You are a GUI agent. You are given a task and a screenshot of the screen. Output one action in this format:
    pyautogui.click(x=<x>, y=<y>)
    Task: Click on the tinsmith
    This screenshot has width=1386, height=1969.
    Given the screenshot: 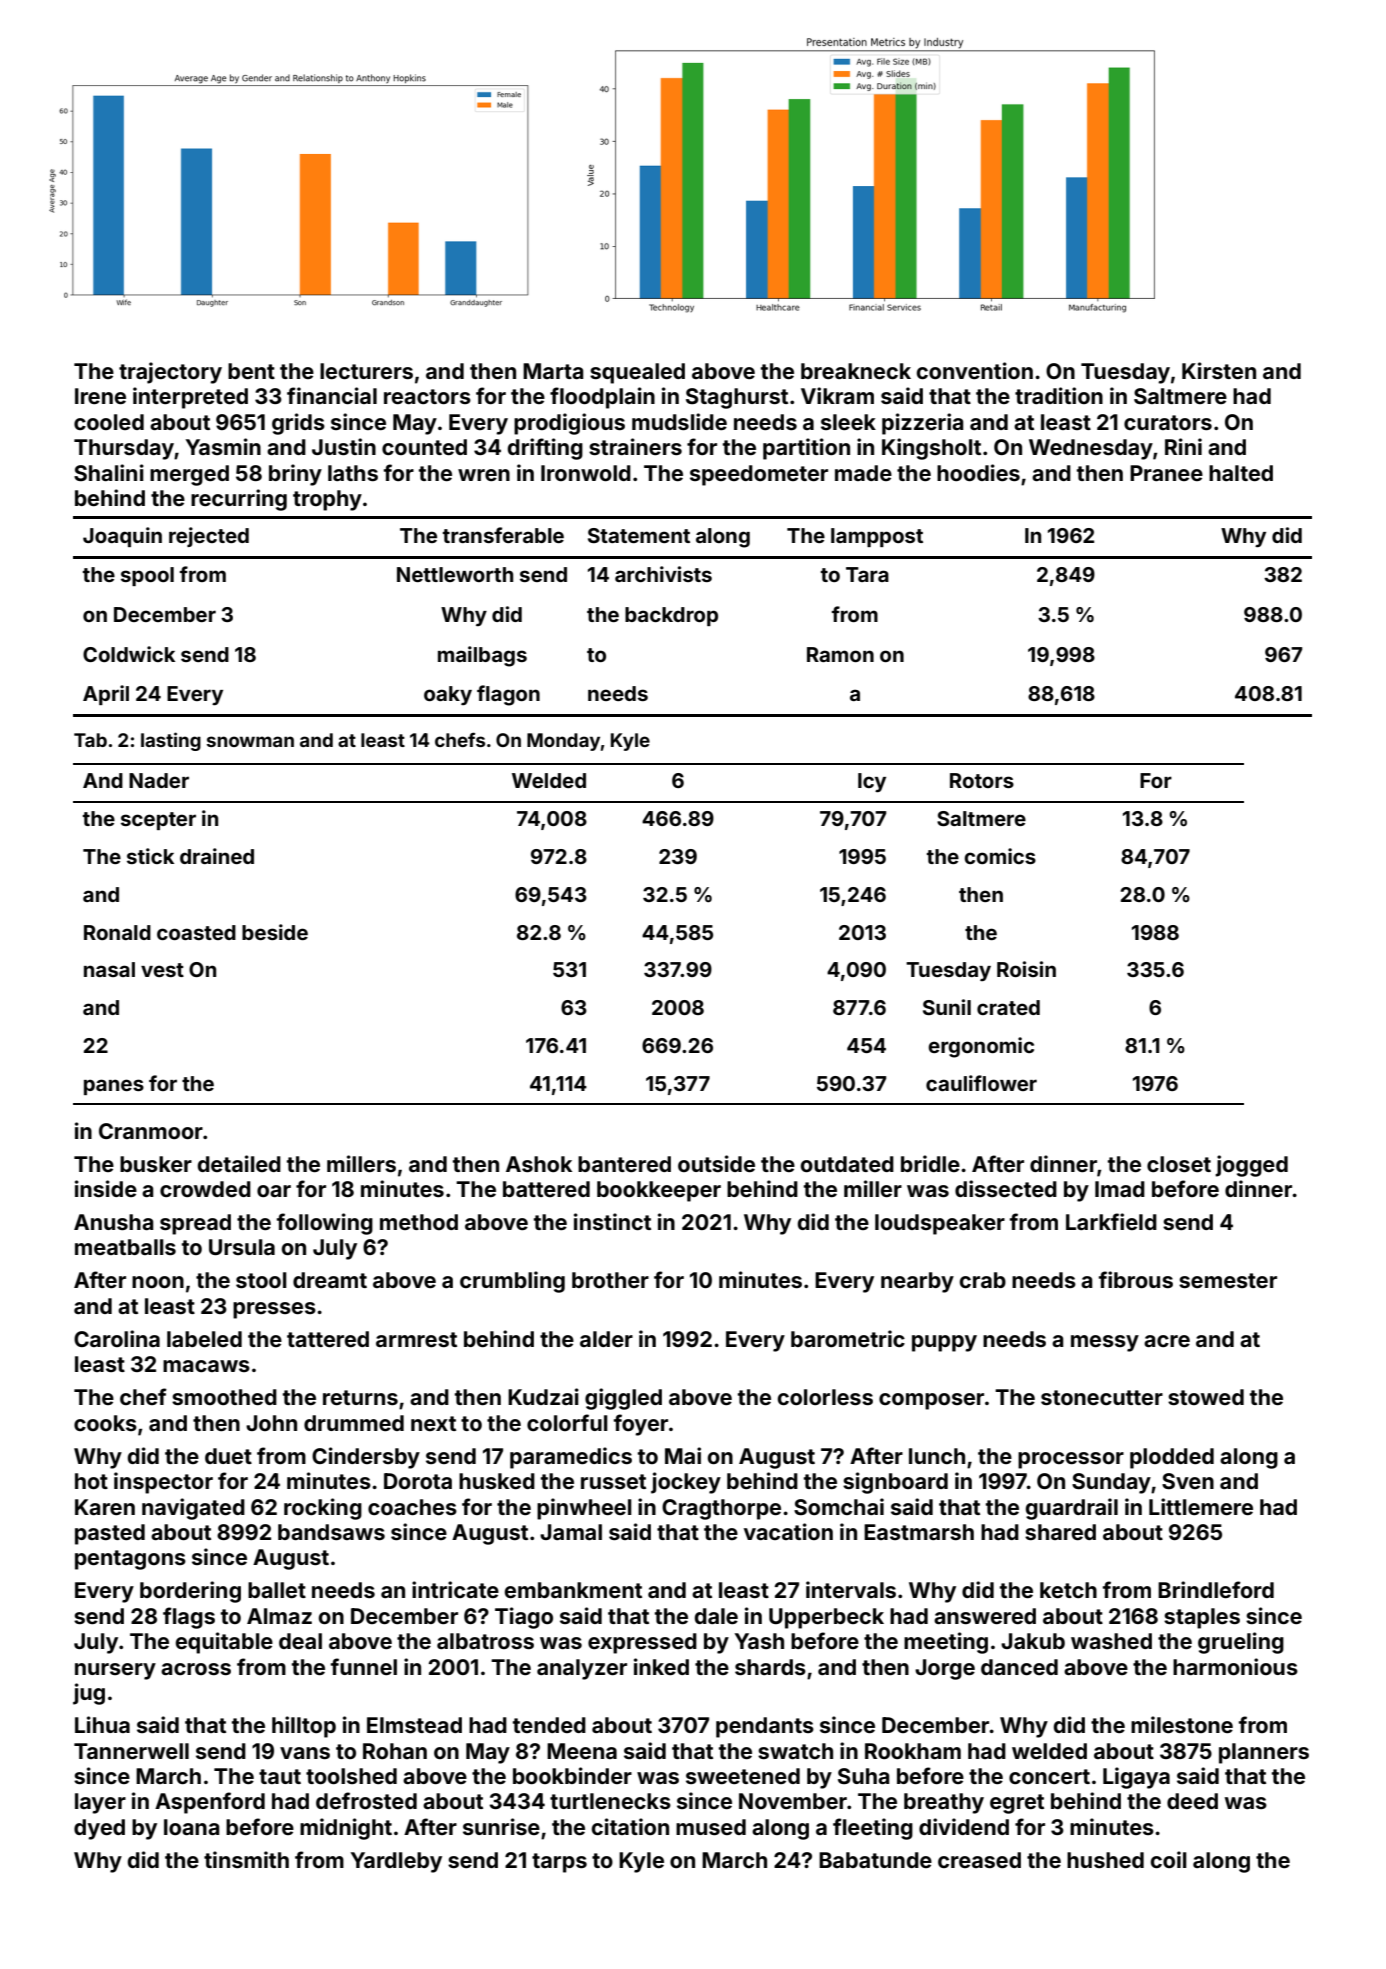 What is the action you would take?
    pyautogui.click(x=246, y=1859)
